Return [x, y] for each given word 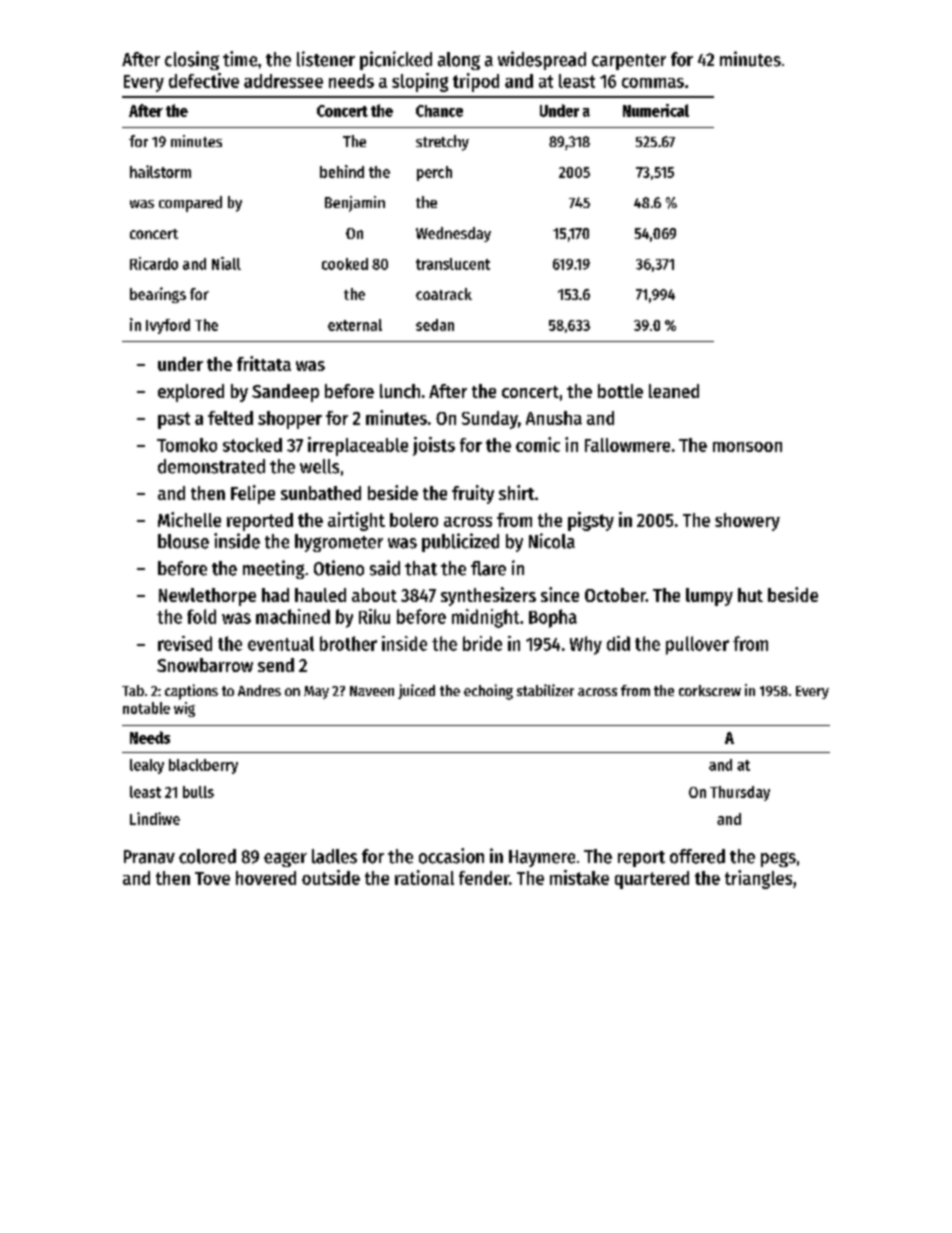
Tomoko [187, 445]
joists [434, 446]
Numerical [656, 110]
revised [185, 643]
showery [747, 522]
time [240, 59]
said [385, 568]
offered [697, 856]
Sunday [490, 420]
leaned [674, 391]
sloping [420, 82]
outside [331, 877]
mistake [579, 877]
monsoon [747, 447]
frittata [264, 363]
